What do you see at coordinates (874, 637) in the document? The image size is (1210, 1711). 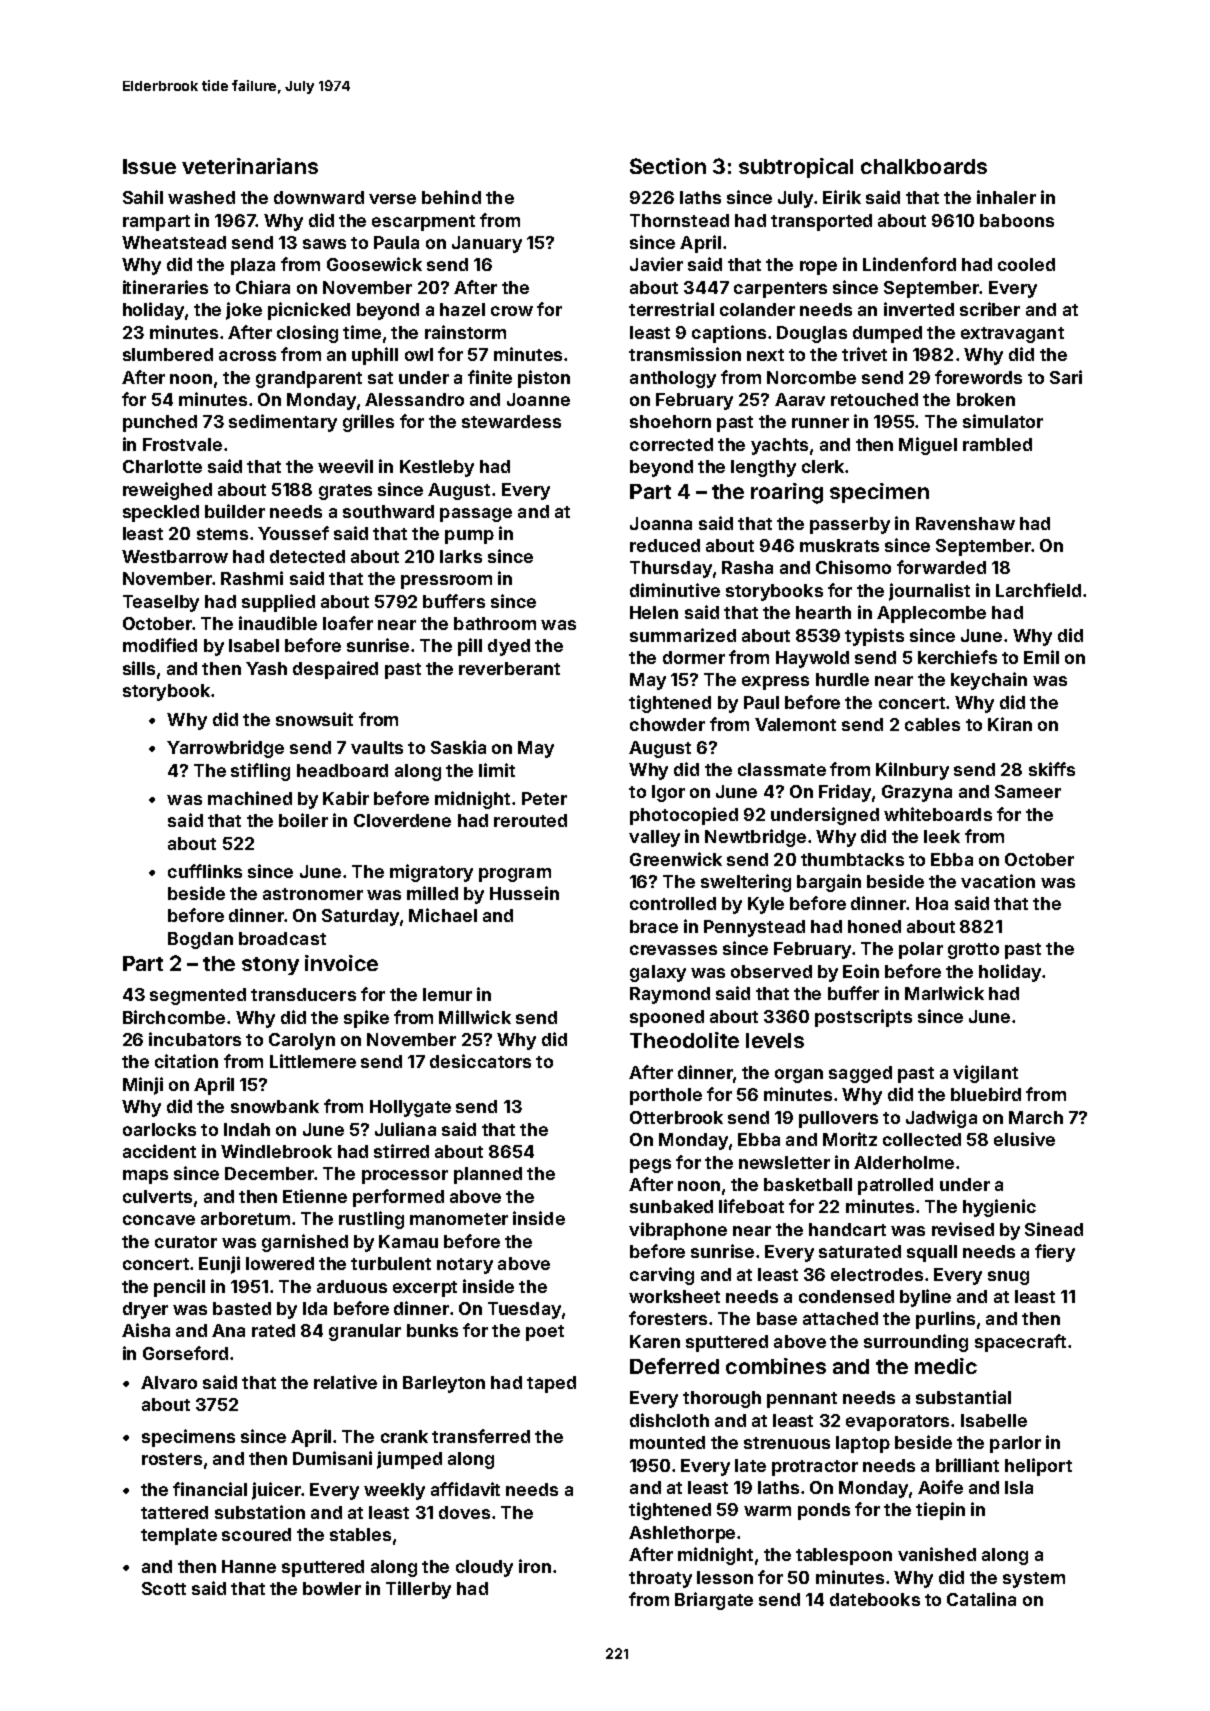 I see `typists` at bounding box center [874, 637].
